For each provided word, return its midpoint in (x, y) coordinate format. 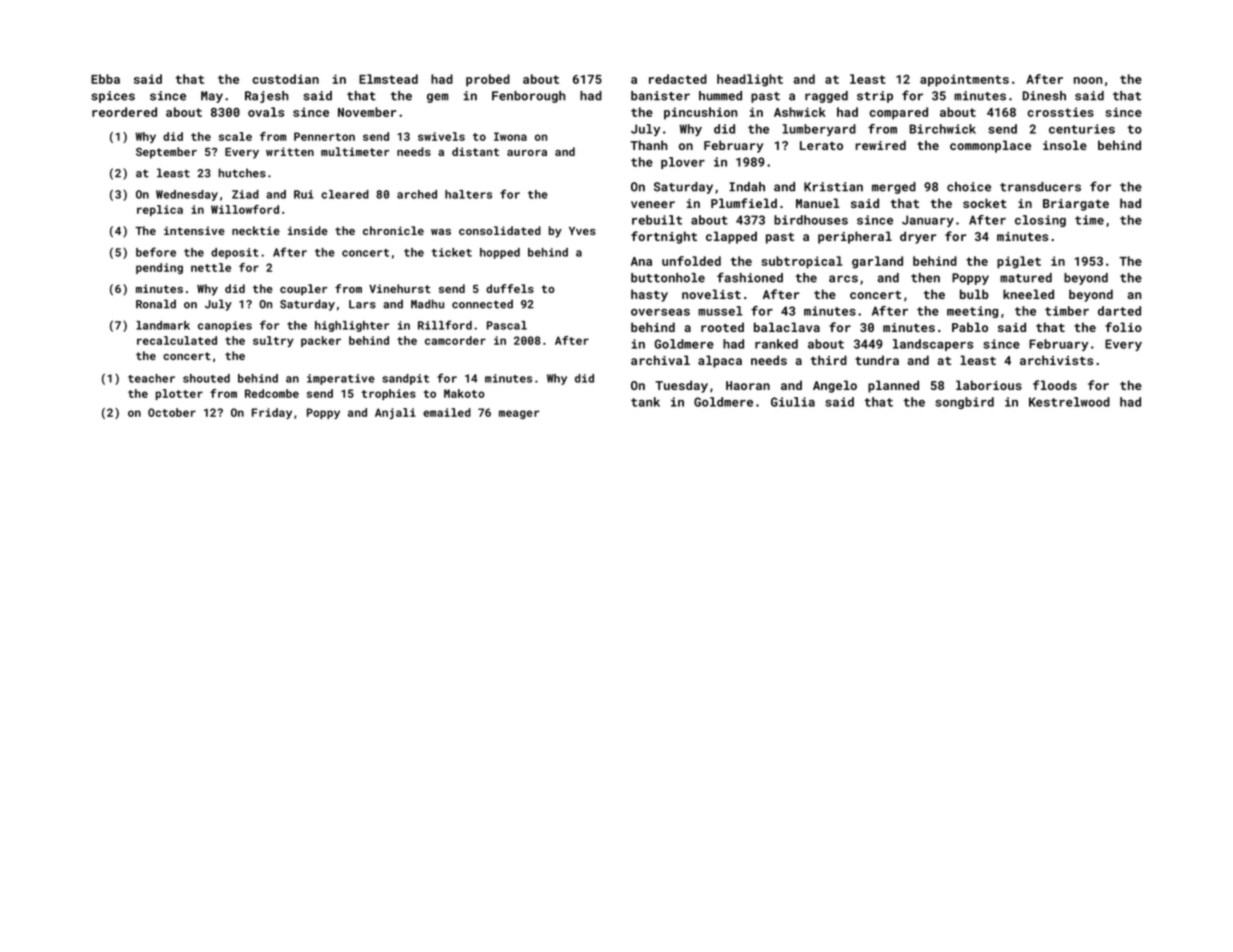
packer (321, 341)
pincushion (700, 113)
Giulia (793, 402)
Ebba (105, 79)
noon (1088, 80)
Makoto (464, 393)
